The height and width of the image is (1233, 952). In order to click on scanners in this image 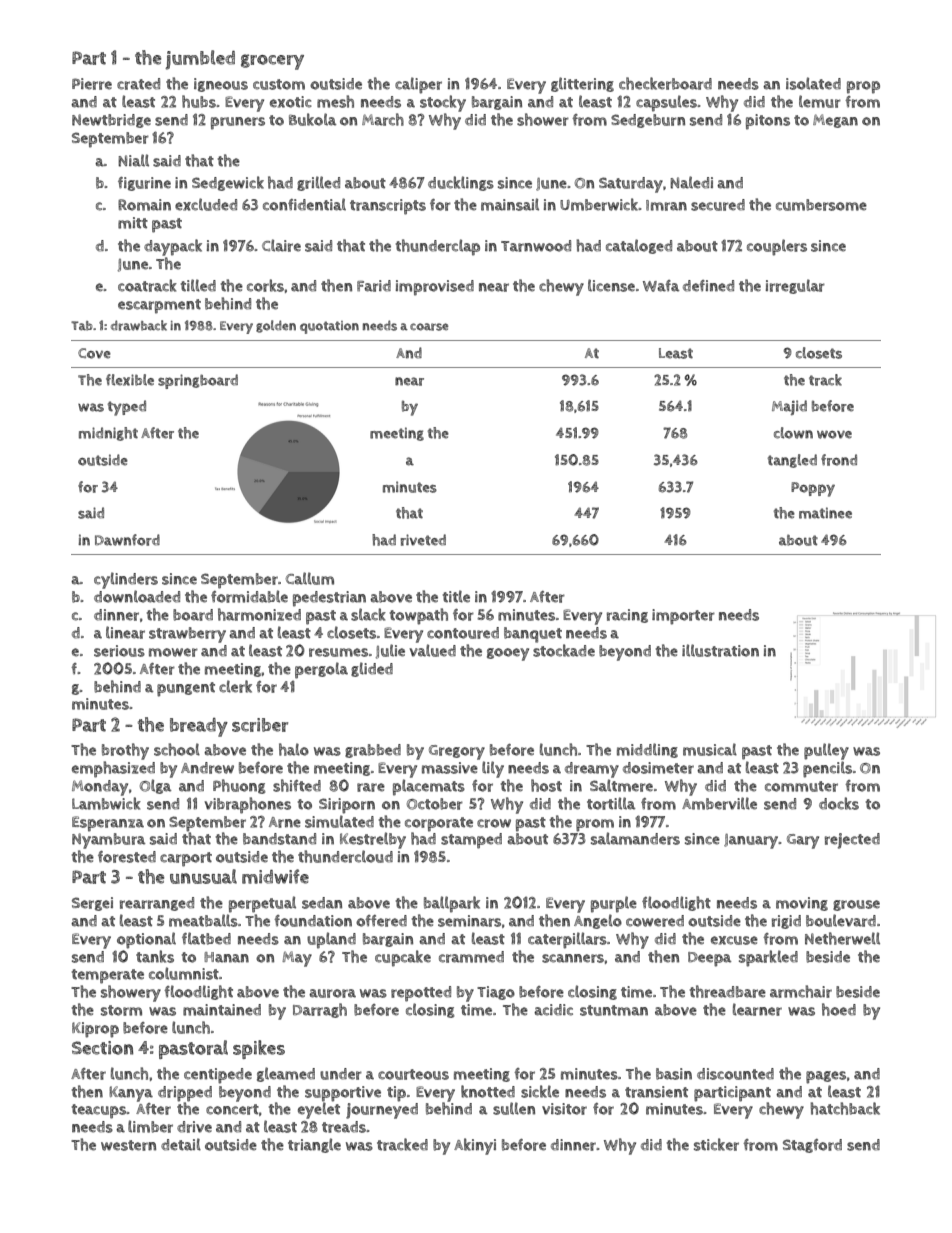, I will do `click(573, 958)`.
